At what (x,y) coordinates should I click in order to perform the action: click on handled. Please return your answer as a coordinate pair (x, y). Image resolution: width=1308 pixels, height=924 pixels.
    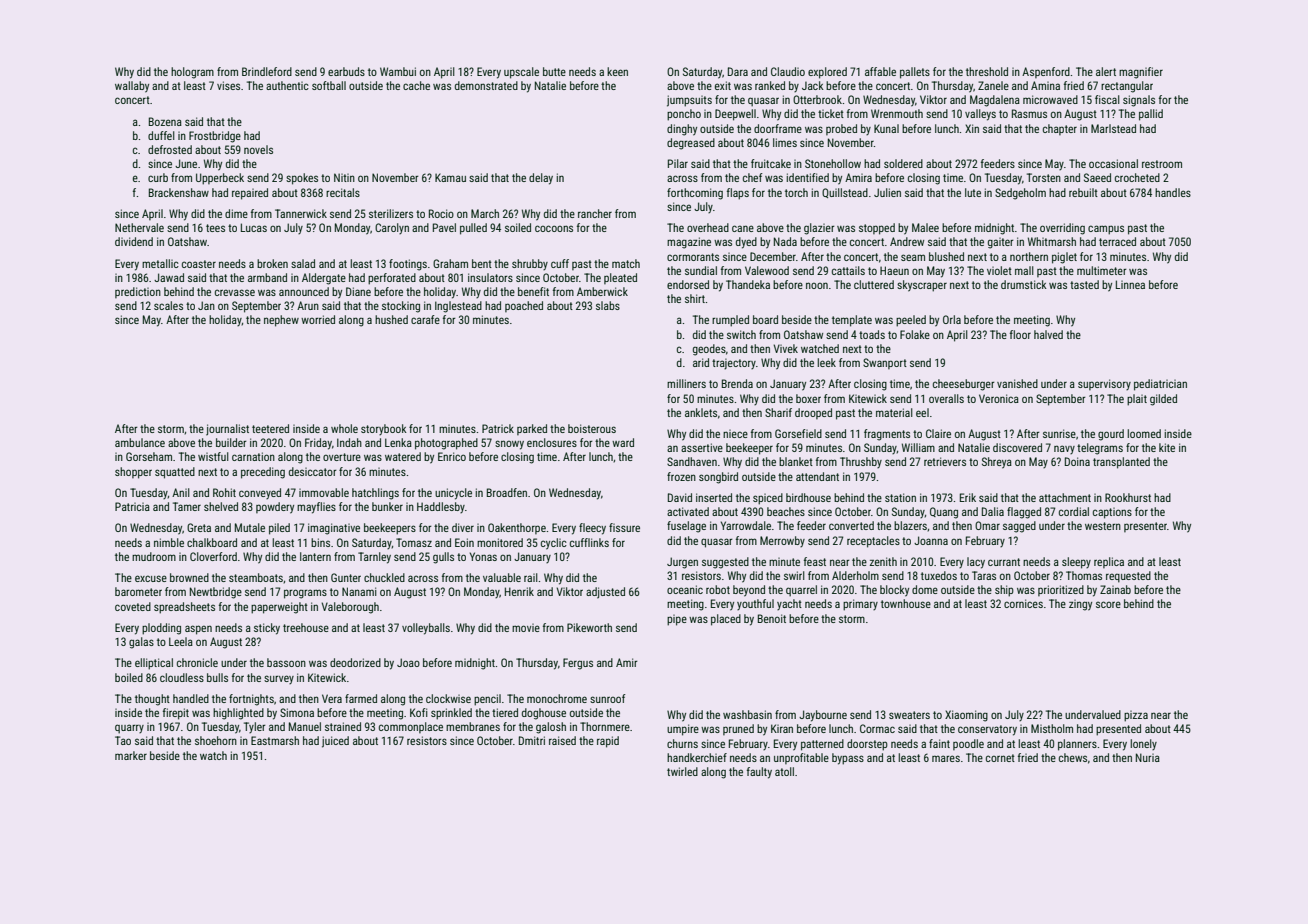
    Looking at the image, I should click on (191, 698).
